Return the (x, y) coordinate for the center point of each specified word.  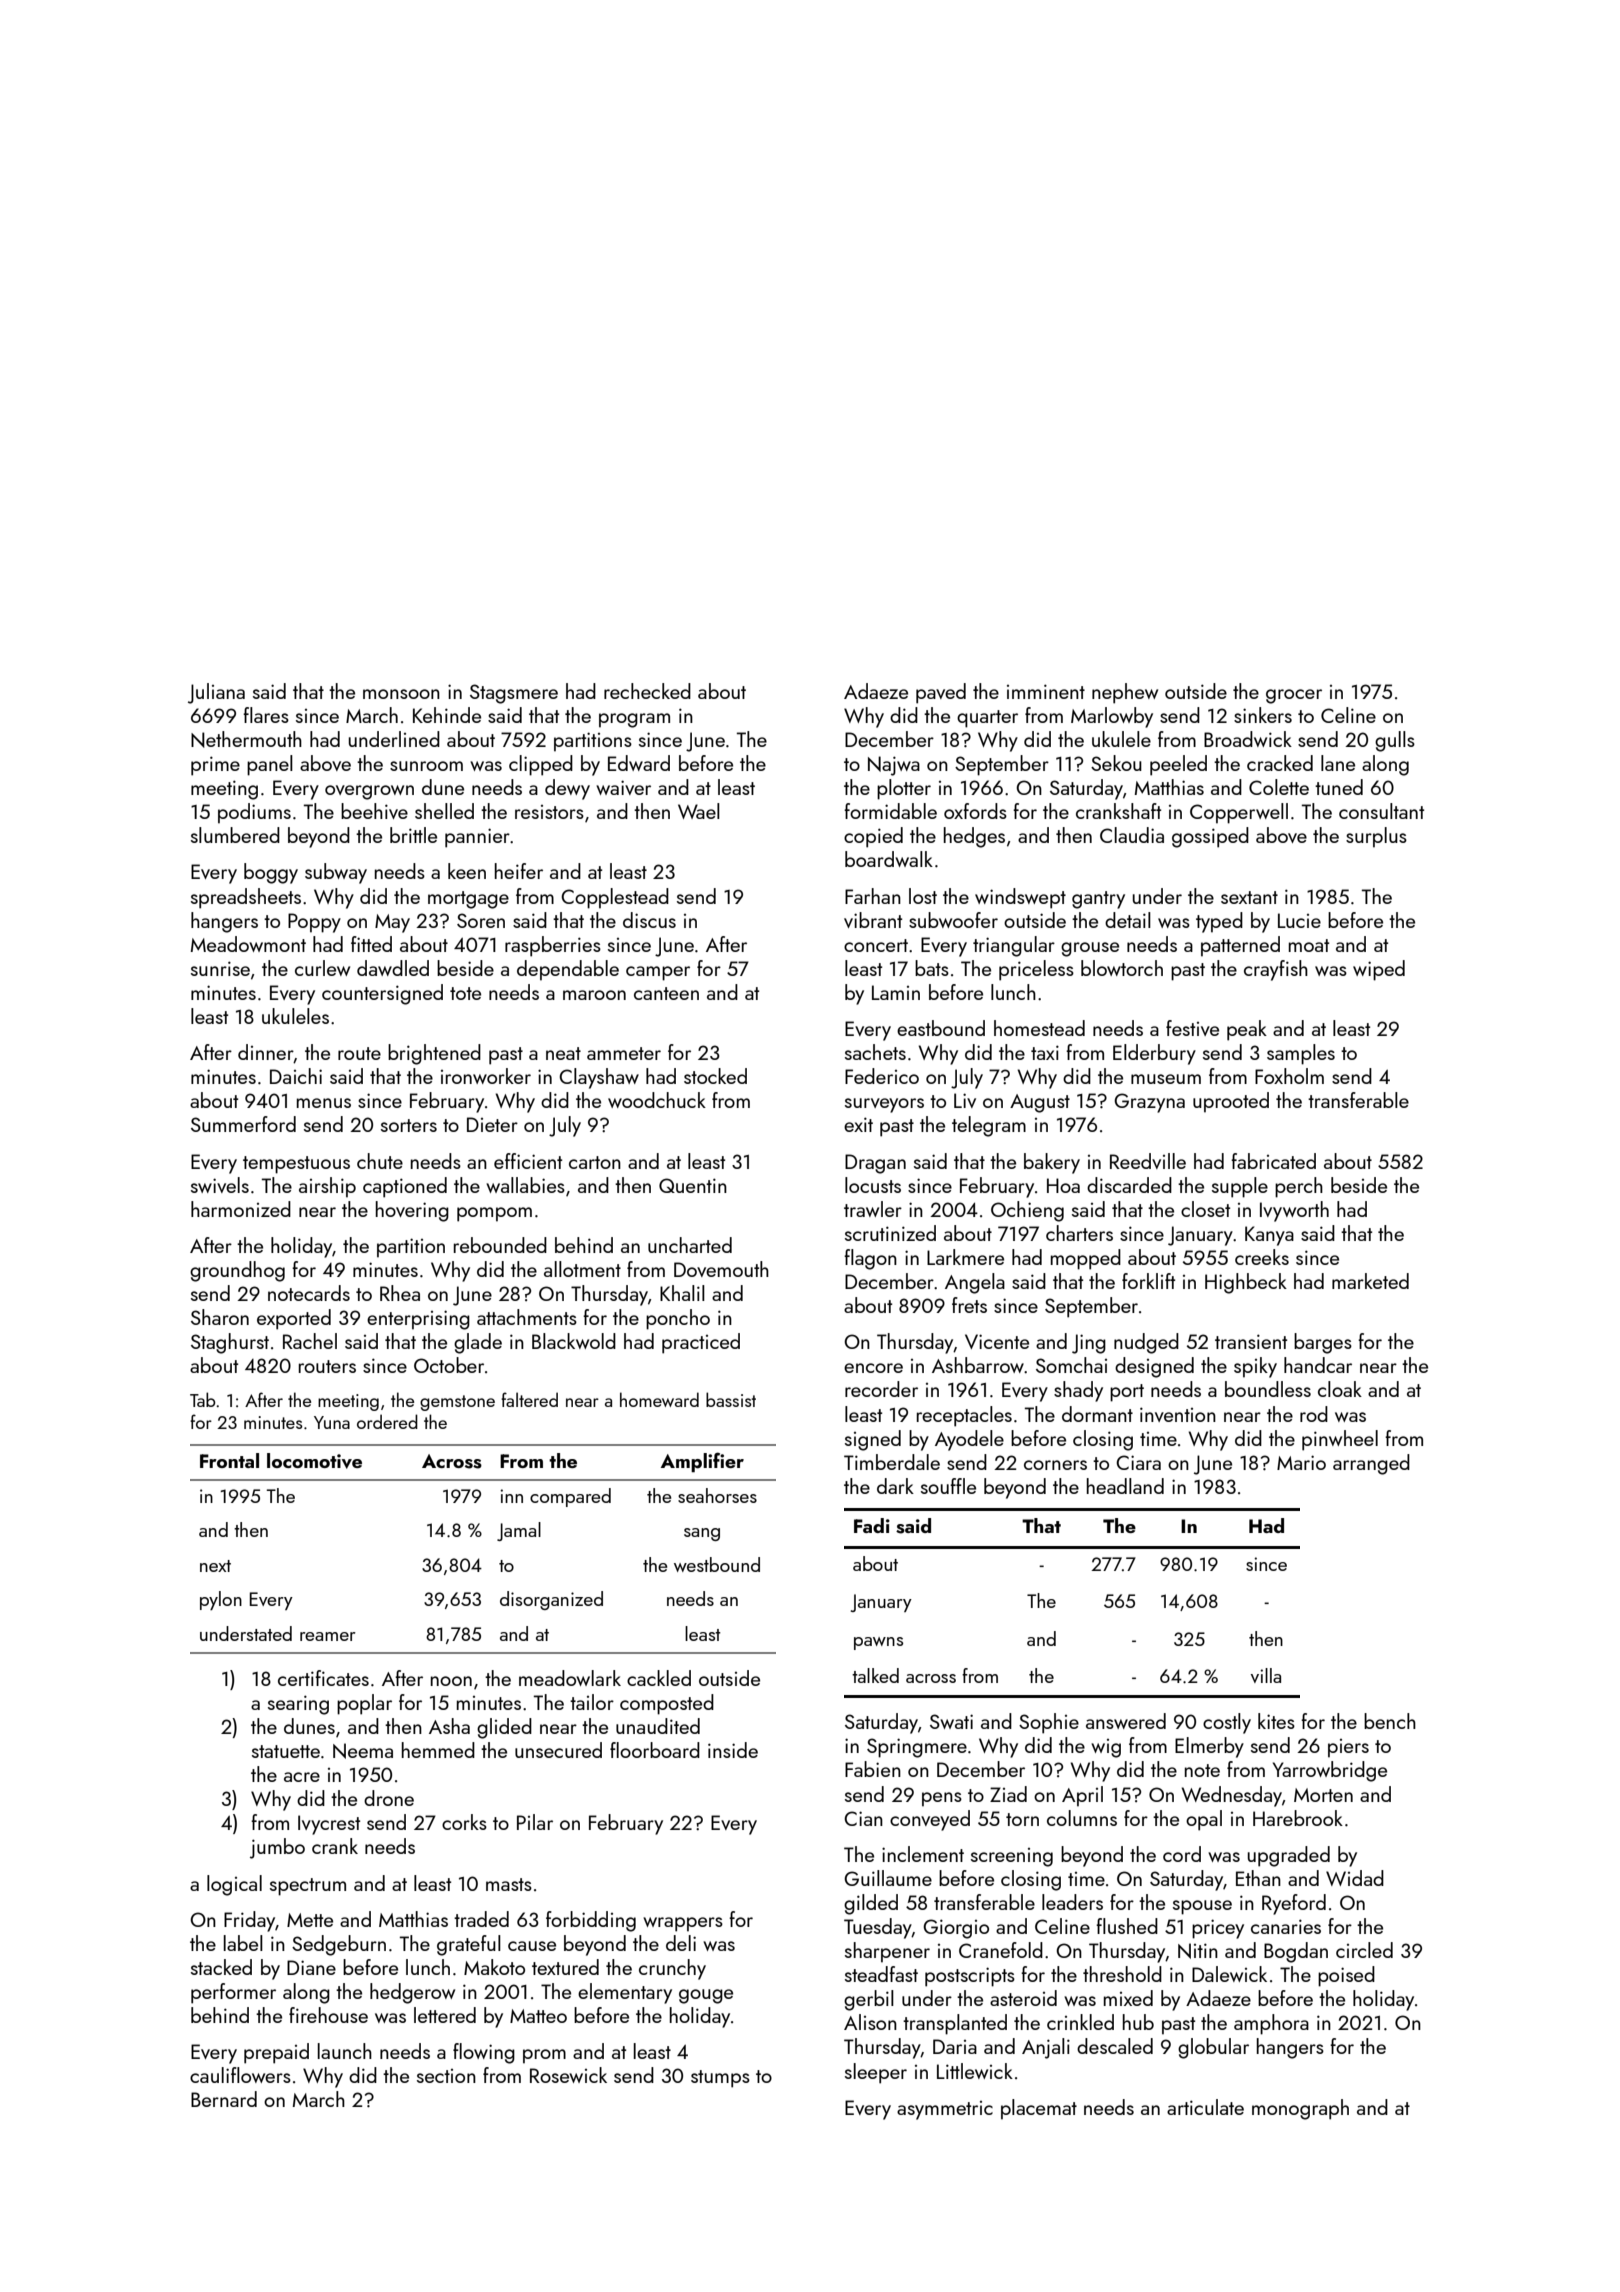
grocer (1294, 696)
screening (1012, 1857)
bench (1390, 1721)
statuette (286, 1751)
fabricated (1273, 1161)
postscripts (970, 1977)
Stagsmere (514, 694)
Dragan (875, 1164)
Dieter (492, 1124)
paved (941, 693)
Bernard (224, 2099)
